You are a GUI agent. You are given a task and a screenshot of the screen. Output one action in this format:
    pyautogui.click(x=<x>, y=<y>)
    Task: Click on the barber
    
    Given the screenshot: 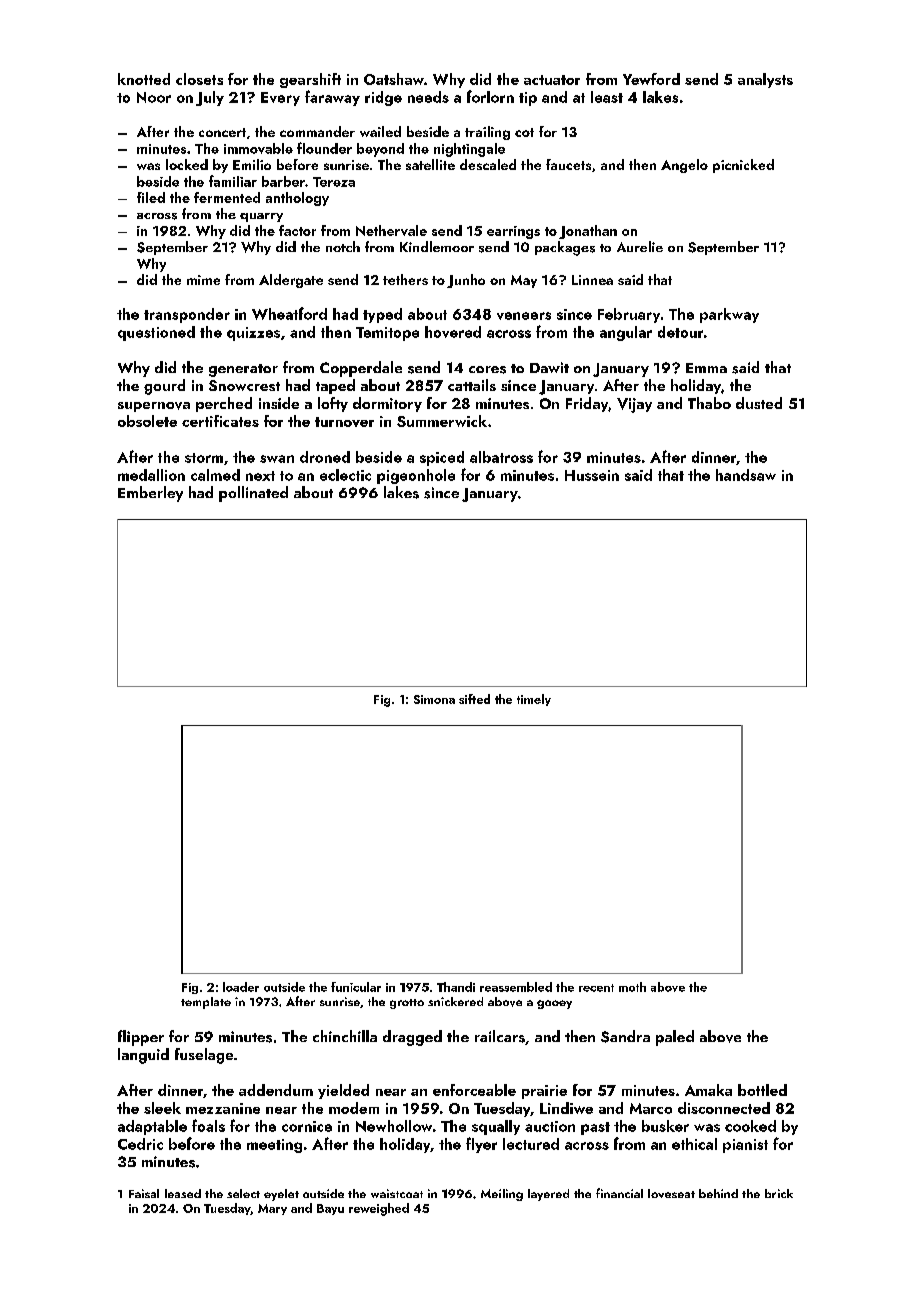 What is the action you would take?
    pyautogui.click(x=283, y=181)
